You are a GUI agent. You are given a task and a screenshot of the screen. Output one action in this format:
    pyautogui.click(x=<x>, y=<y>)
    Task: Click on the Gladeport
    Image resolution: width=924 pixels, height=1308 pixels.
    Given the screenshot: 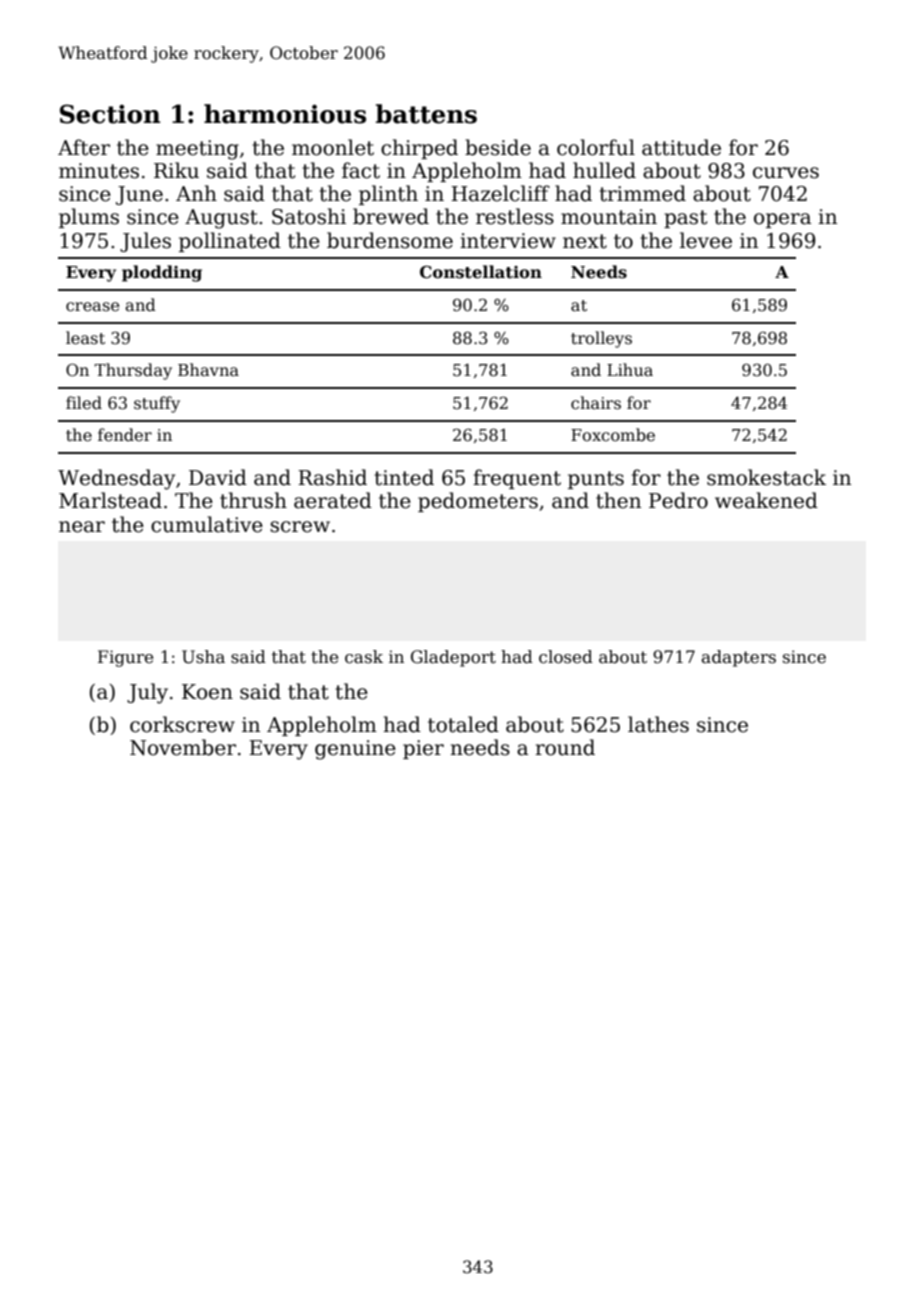 What is the action you would take?
    pyautogui.click(x=453, y=658)
